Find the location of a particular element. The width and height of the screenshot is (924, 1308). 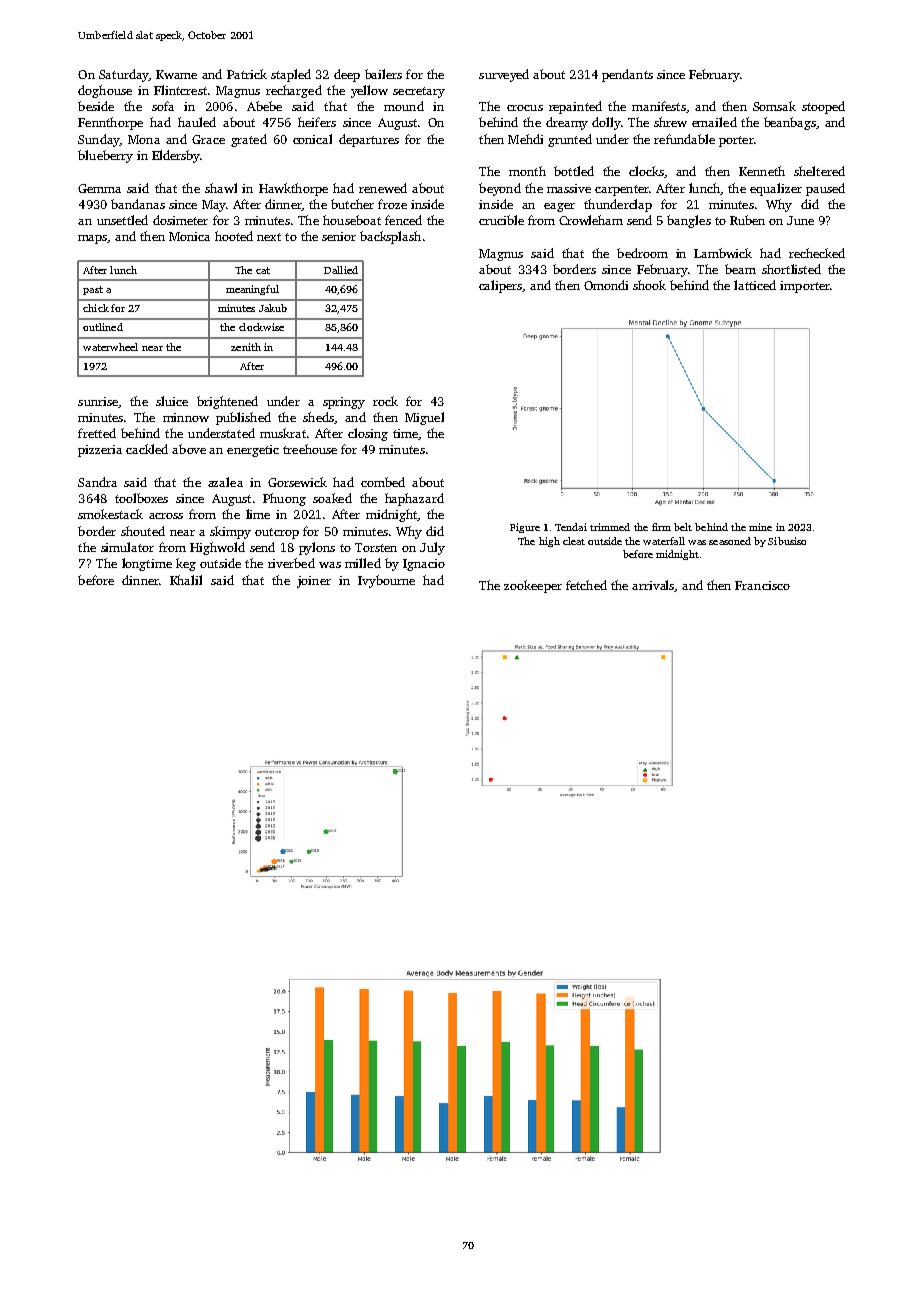

Ignacio is located at coordinates (424, 565).
